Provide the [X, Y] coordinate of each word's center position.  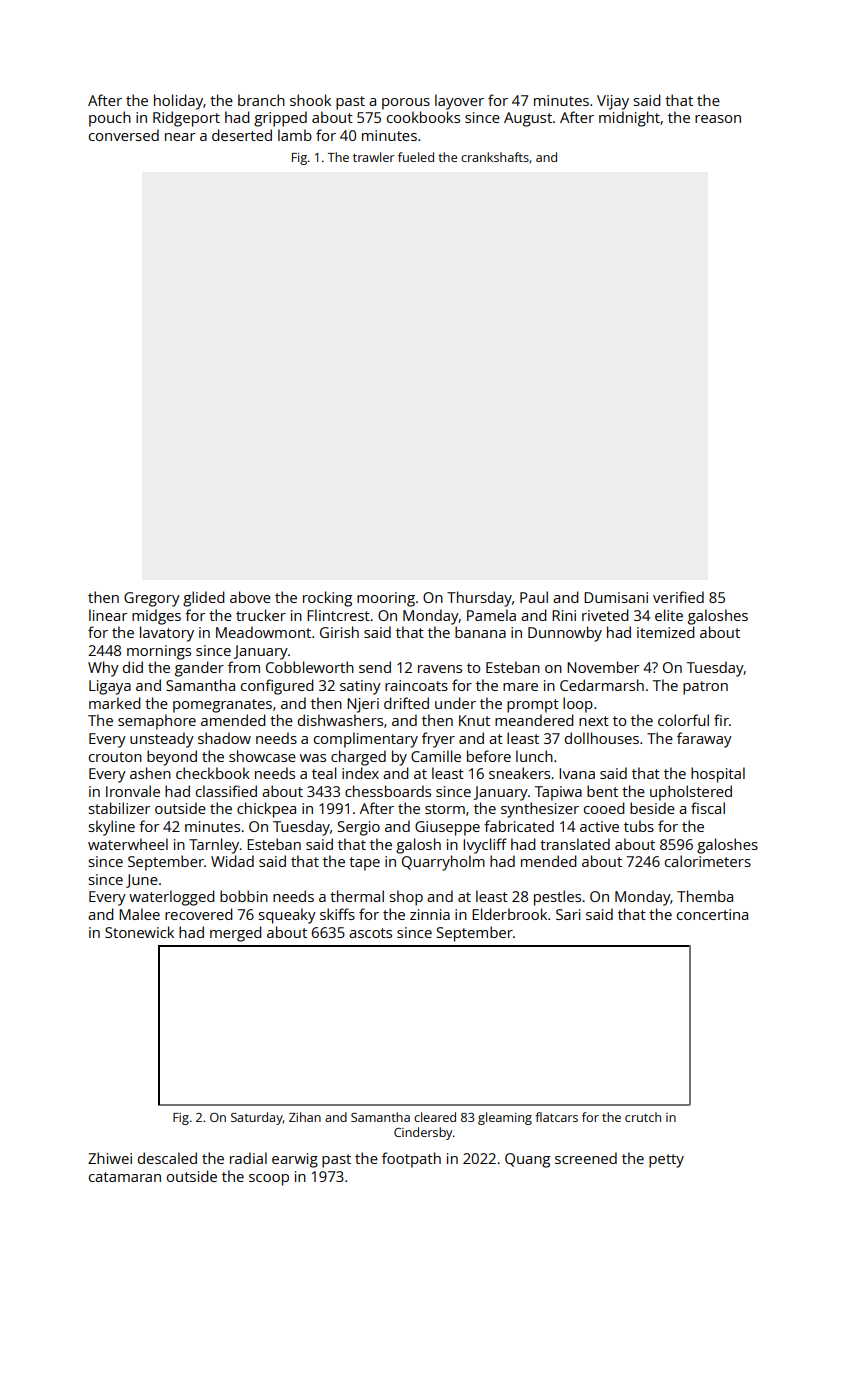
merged [236, 934]
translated [575, 844]
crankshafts [495, 157]
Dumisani [616, 597]
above [250, 597]
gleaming [505, 1118]
